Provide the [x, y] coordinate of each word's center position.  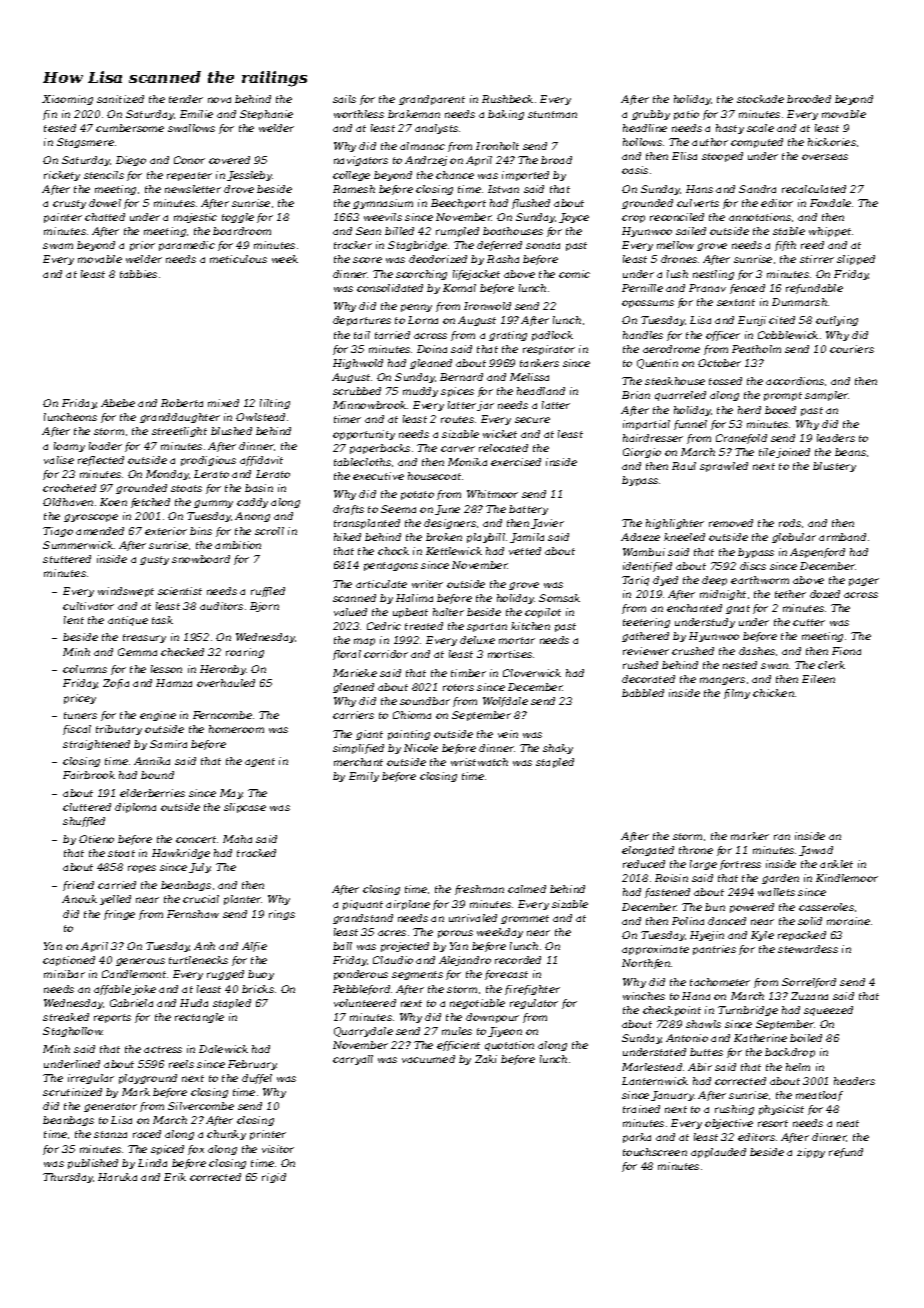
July [200, 868]
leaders [836, 438]
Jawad [816, 851]
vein [508, 734]
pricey [80, 699]
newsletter [193, 189]
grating [508, 336]
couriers [852, 349]
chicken [773, 693]
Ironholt [497, 146]
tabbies [138, 274]
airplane [408, 905]
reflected [101, 461]
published [93, 1164]
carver [458, 449]
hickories [832, 142]
